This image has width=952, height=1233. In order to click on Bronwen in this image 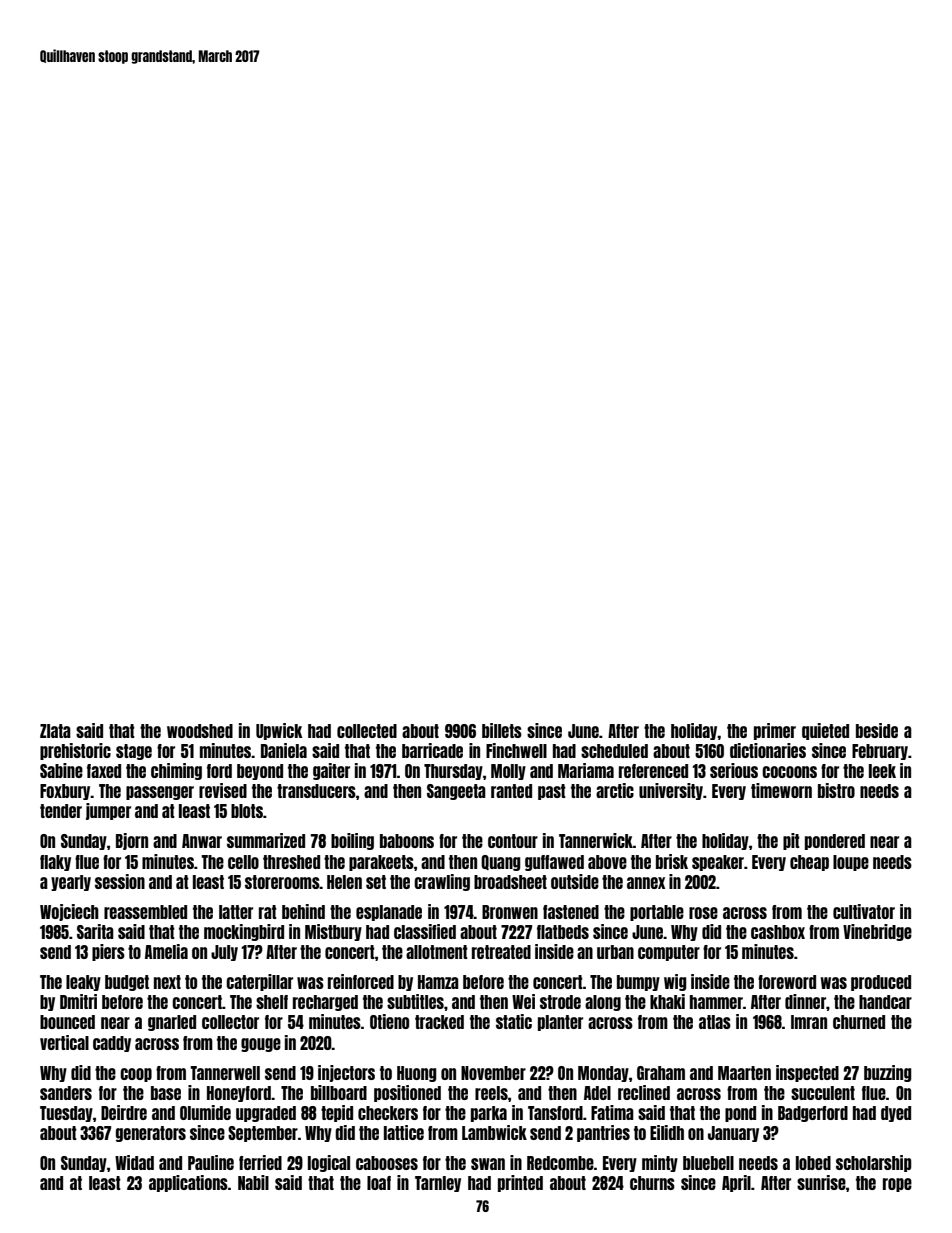, I will do `click(510, 912)`.
